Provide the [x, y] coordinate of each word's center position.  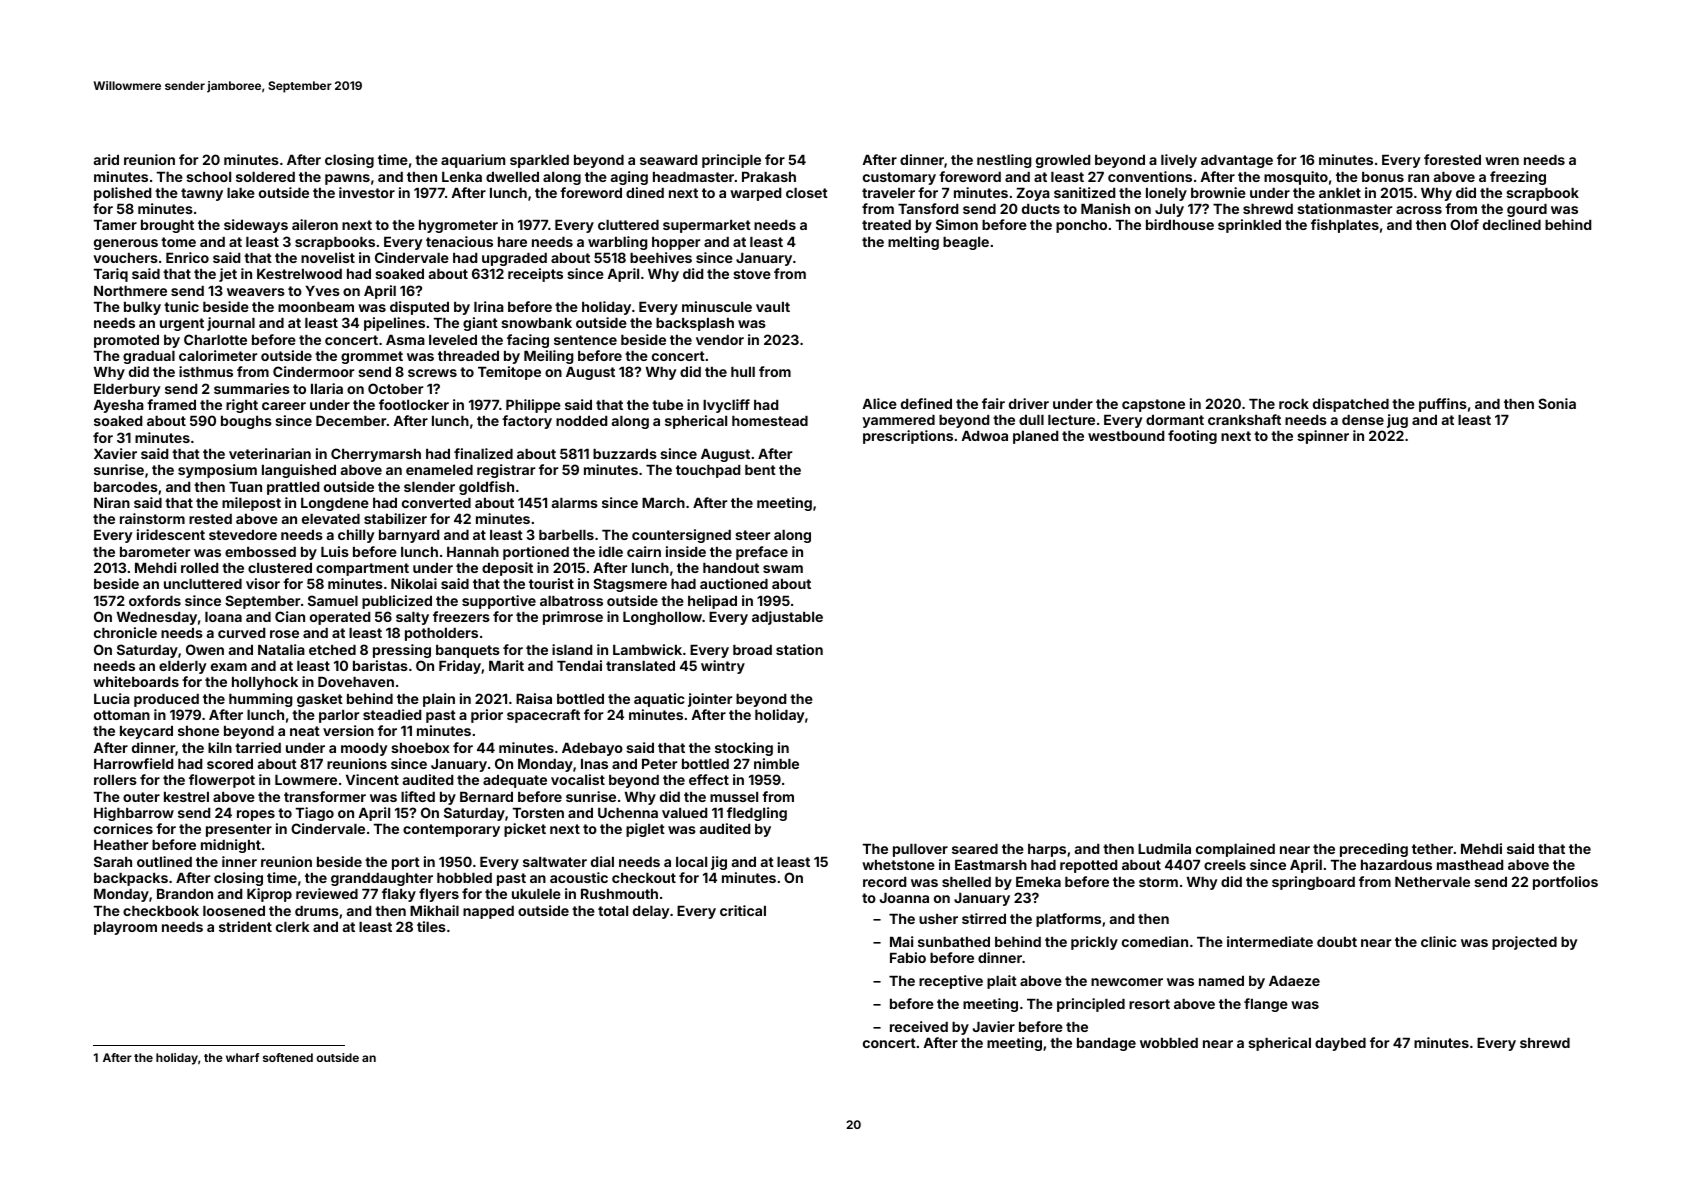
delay [651, 912]
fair [993, 403]
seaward [668, 160]
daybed [1340, 1044]
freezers [461, 616]
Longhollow [662, 618]
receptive [951, 982]
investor [367, 192]
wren [1502, 161]
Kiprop [269, 895]
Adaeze [1294, 981]
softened [288, 1057]
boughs [246, 422]
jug [1397, 421]
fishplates [1345, 226]
